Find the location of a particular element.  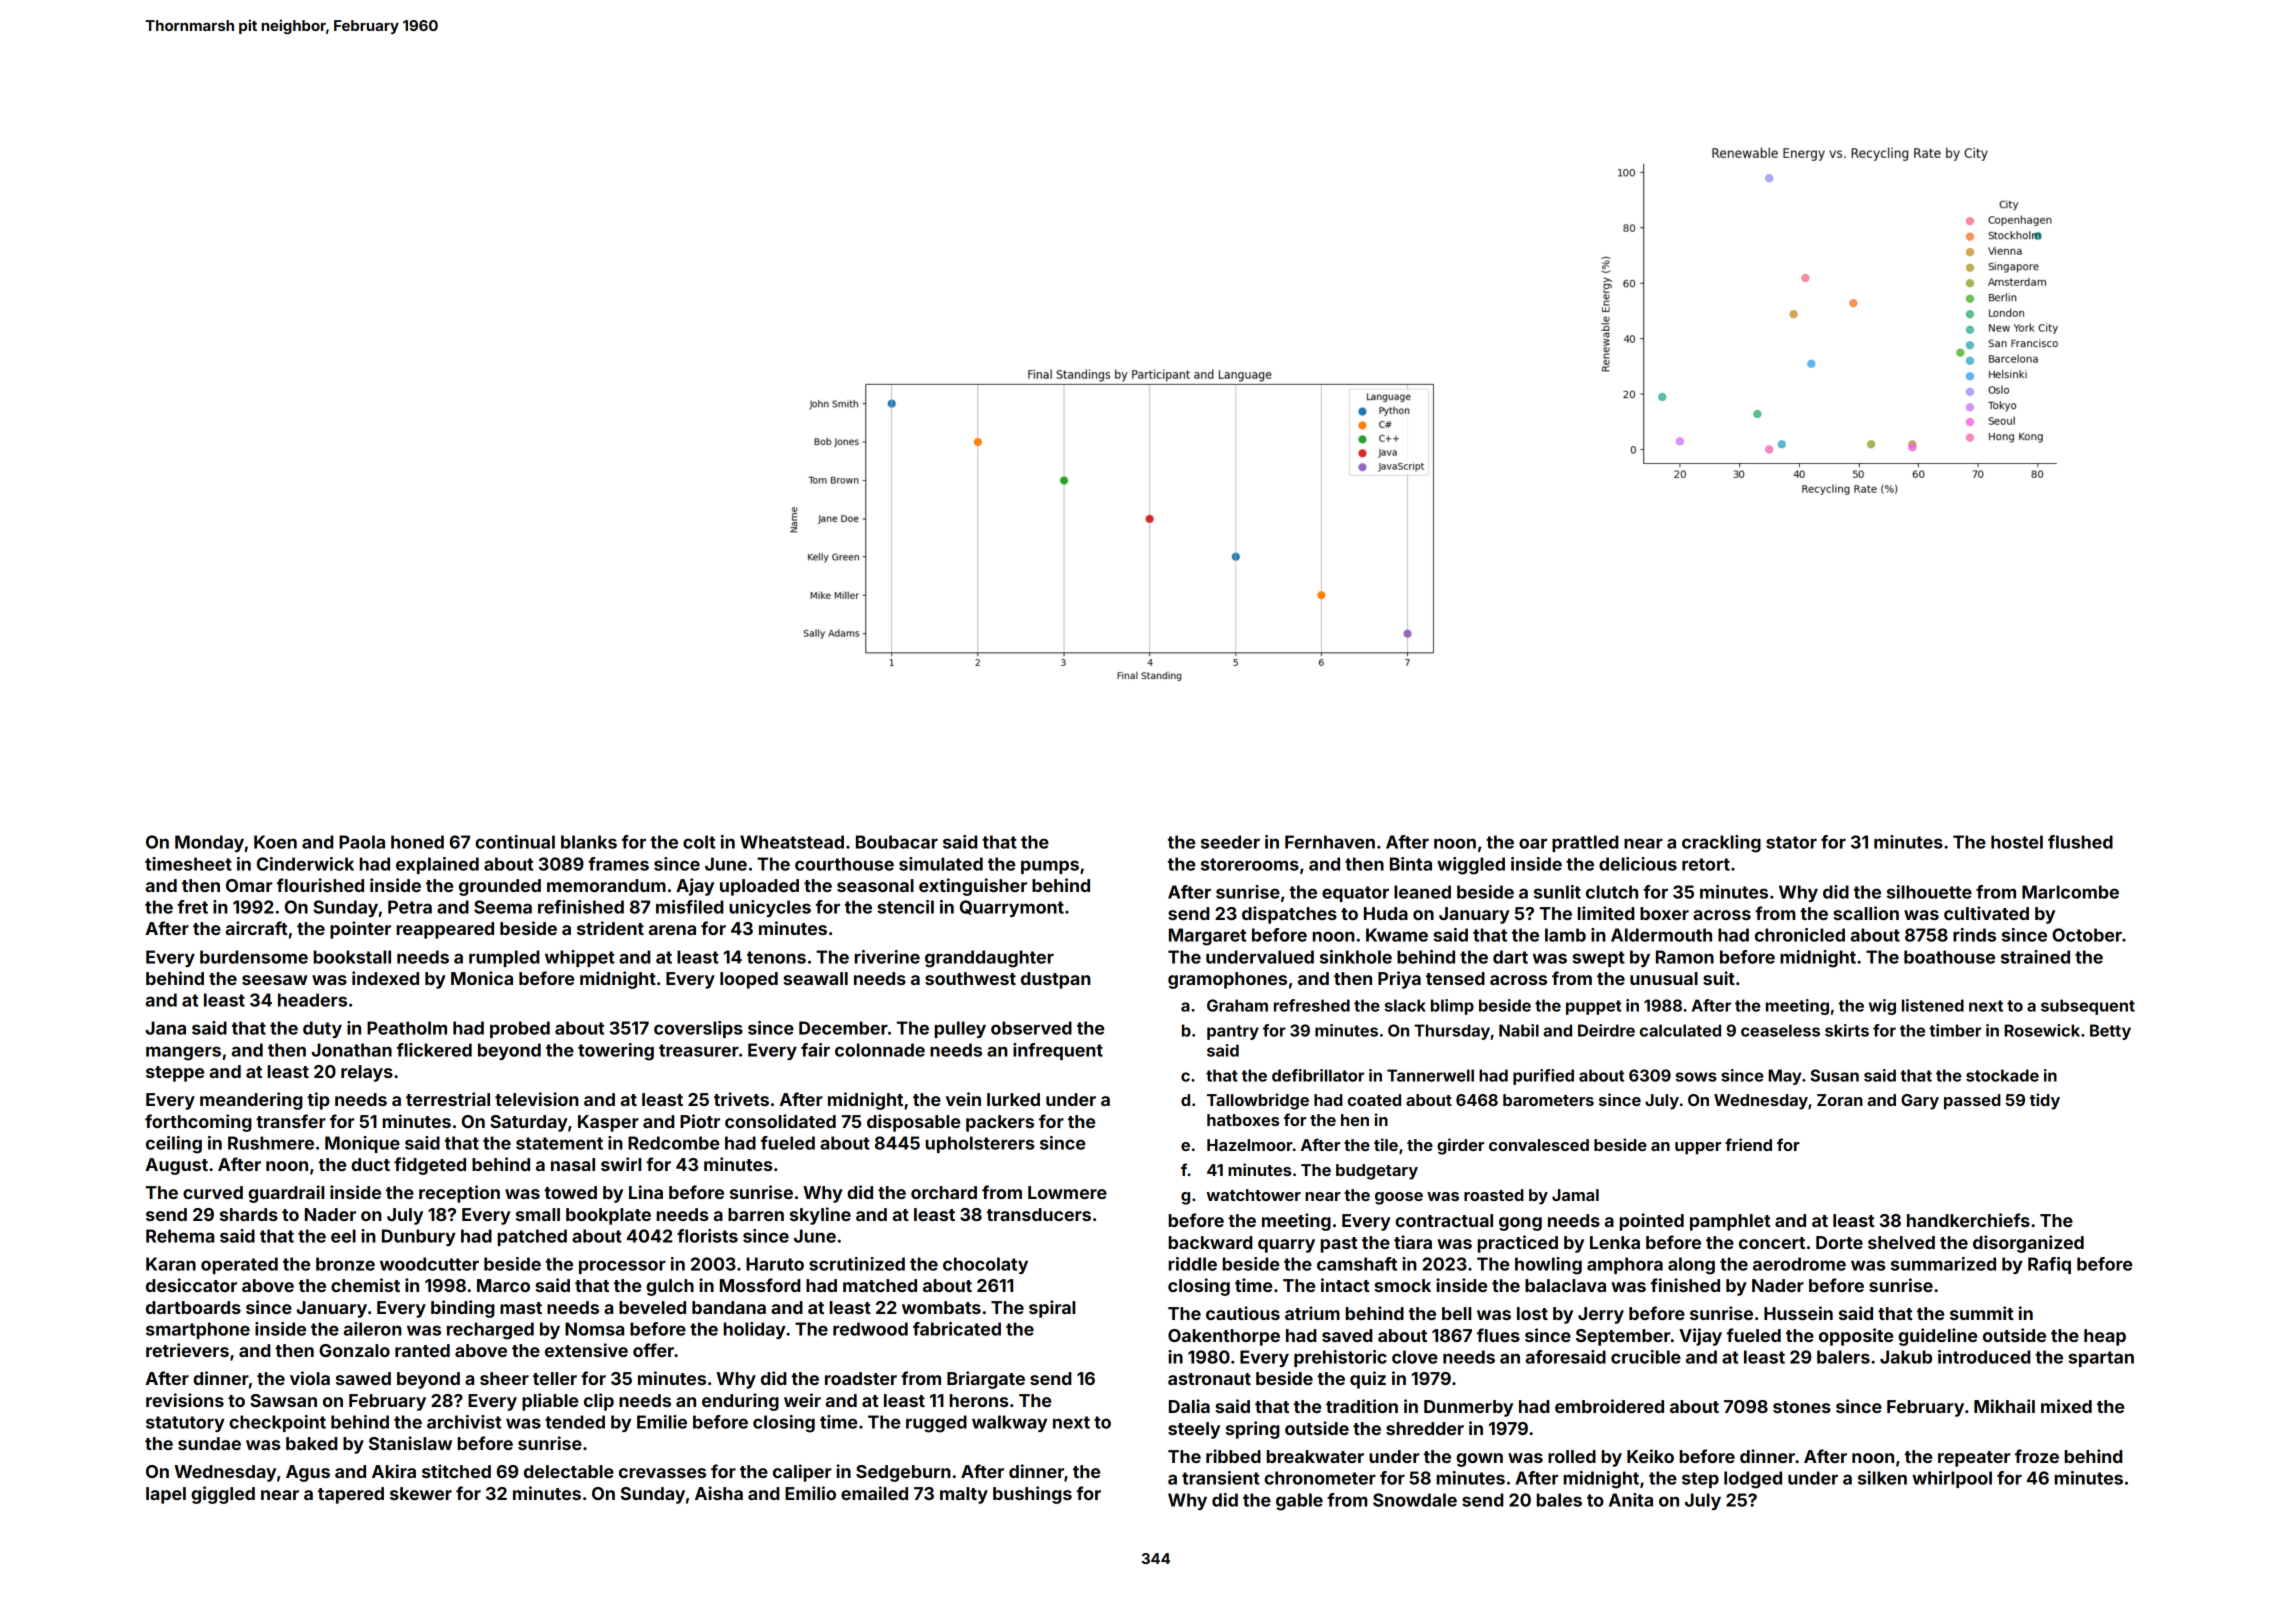

rugged is located at coordinates (936, 1424).
